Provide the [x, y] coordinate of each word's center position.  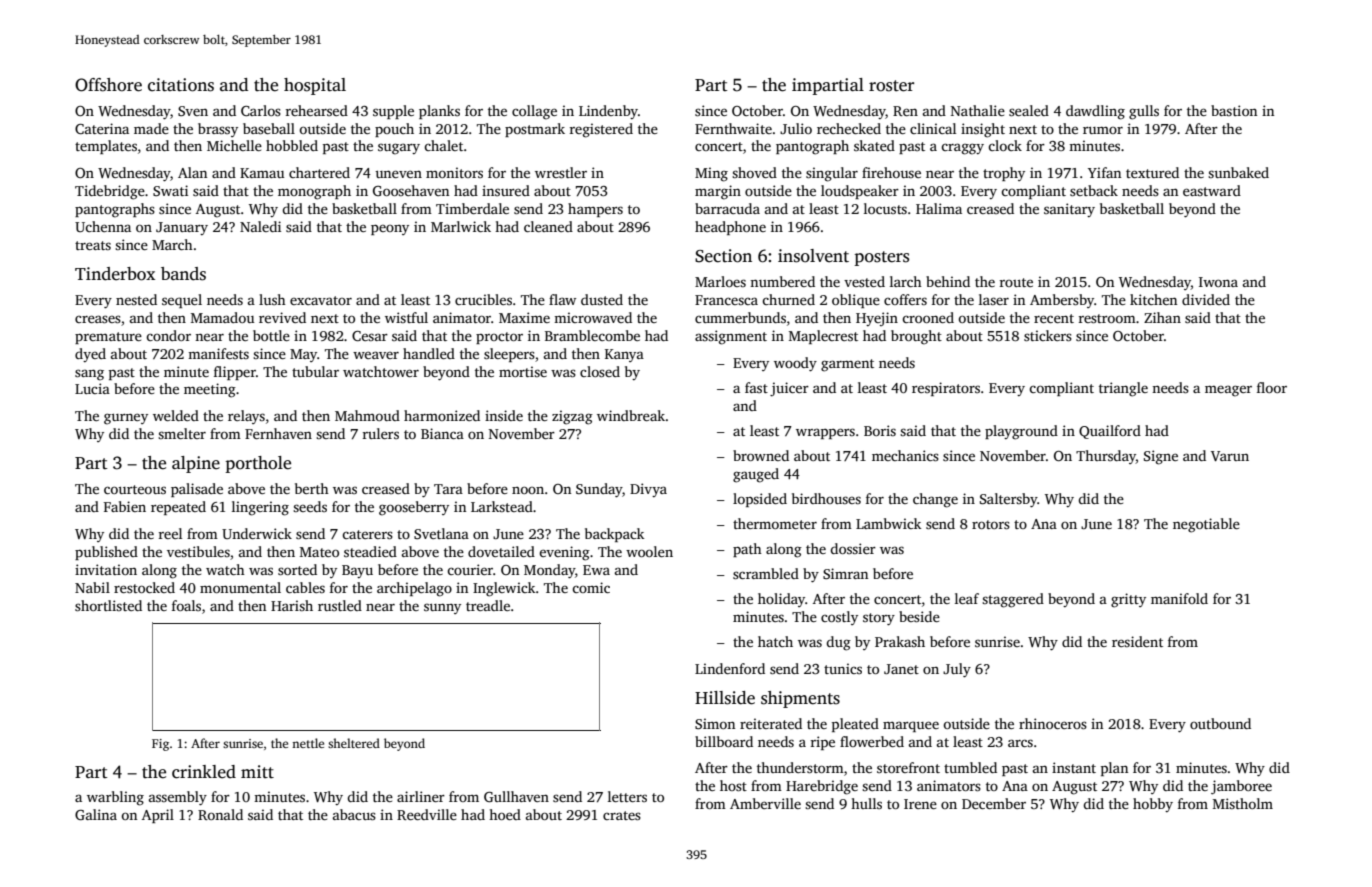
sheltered [354, 743]
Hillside [725, 698]
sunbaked [1238, 172]
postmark [535, 130]
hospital [315, 86]
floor [1272, 387]
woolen [649, 551]
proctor [499, 338]
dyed [90, 355]
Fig [160, 745]
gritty [1128, 600]
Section [723, 256]
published [106, 553]
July [957, 670]
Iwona [1218, 282]
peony [390, 229]
